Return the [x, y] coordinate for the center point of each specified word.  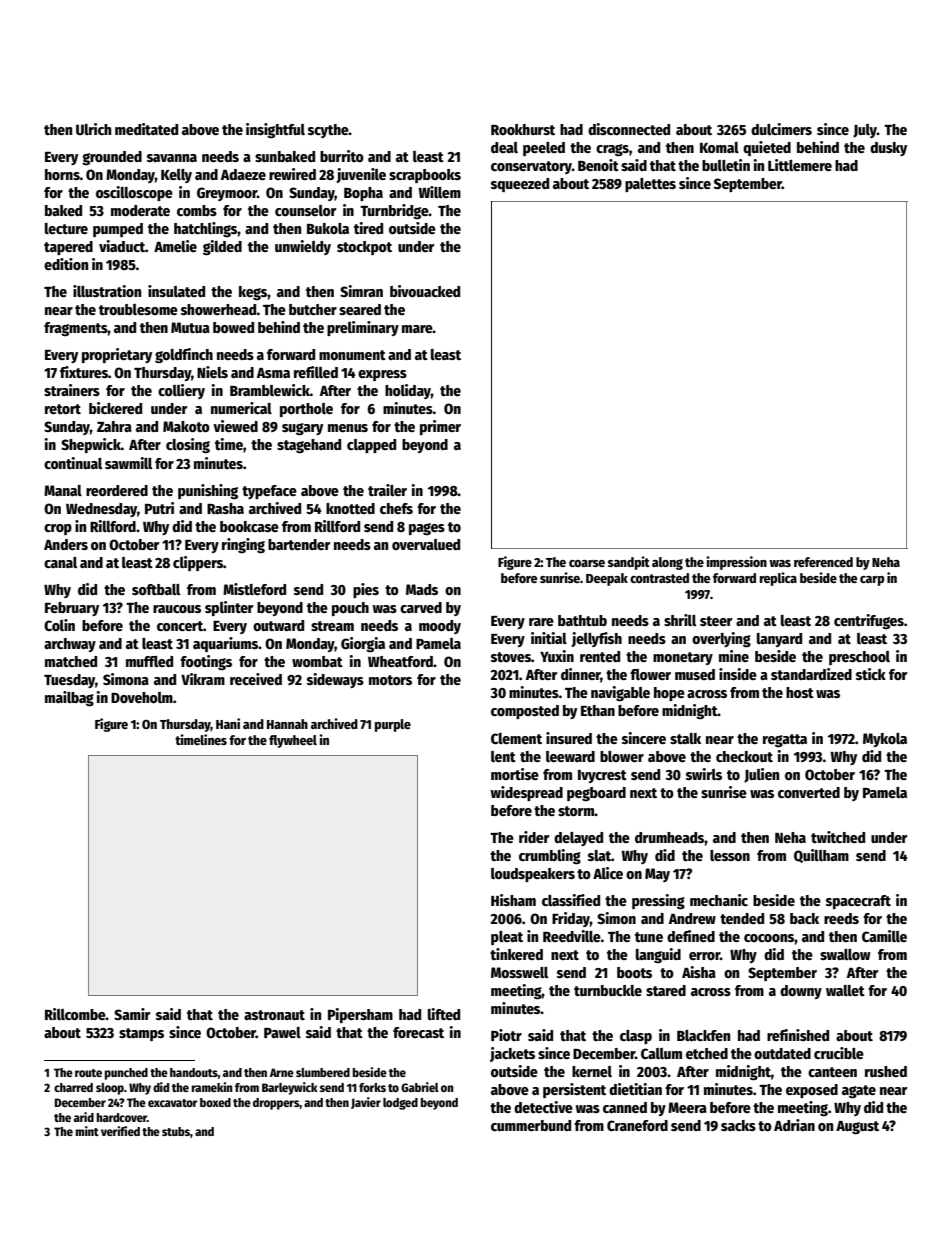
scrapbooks [425, 176]
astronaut [274, 1015]
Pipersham [360, 1015]
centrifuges [869, 621]
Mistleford [254, 589]
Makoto [186, 426]
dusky [888, 149]
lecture [66, 228]
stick [871, 674]
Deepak [607, 579]
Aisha [699, 972]
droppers [276, 1104]
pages [427, 529]
